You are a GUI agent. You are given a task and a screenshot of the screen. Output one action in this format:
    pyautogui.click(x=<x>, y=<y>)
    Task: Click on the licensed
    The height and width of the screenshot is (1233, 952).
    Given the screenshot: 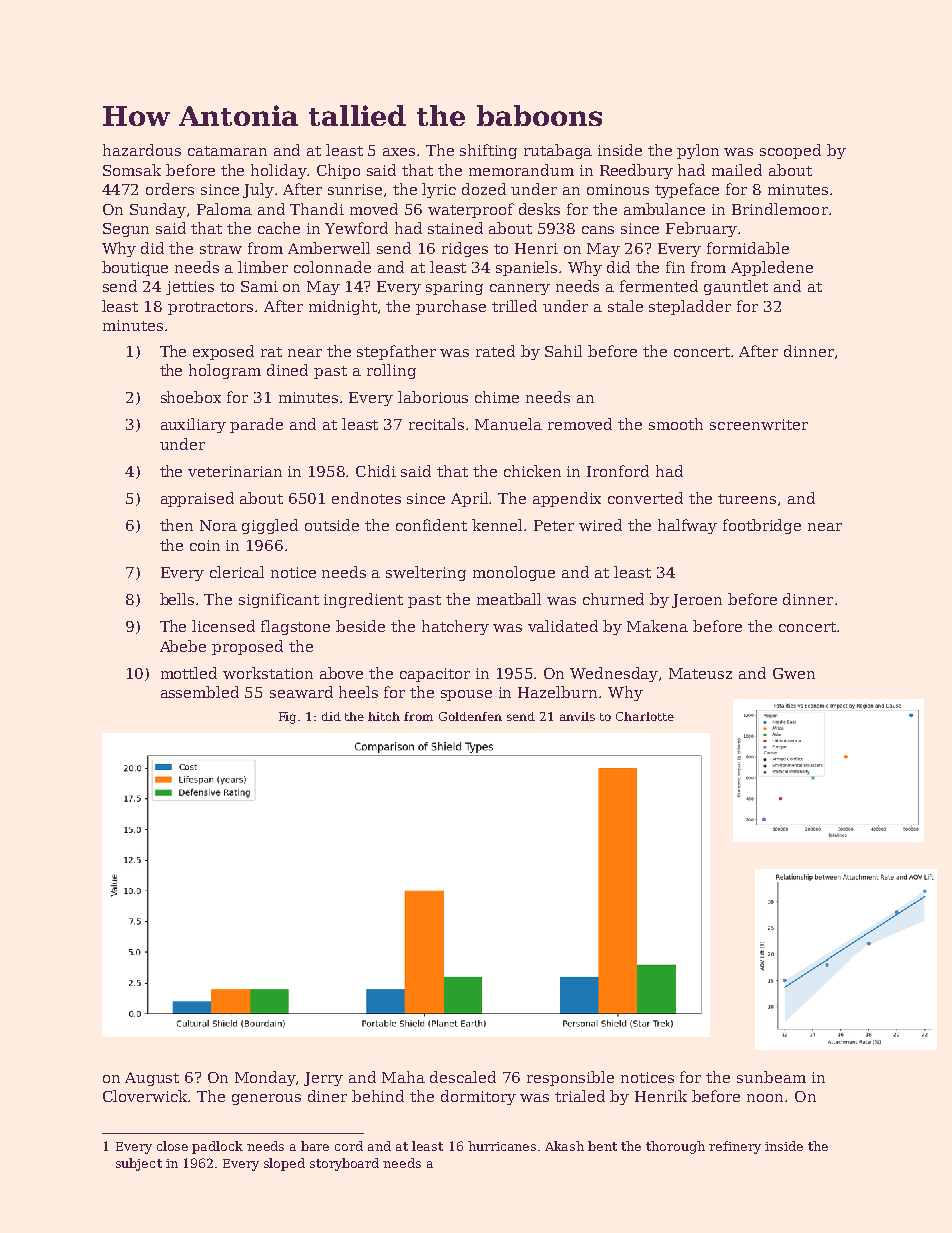 What is the action you would take?
    pyautogui.click(x=223, y=626)
